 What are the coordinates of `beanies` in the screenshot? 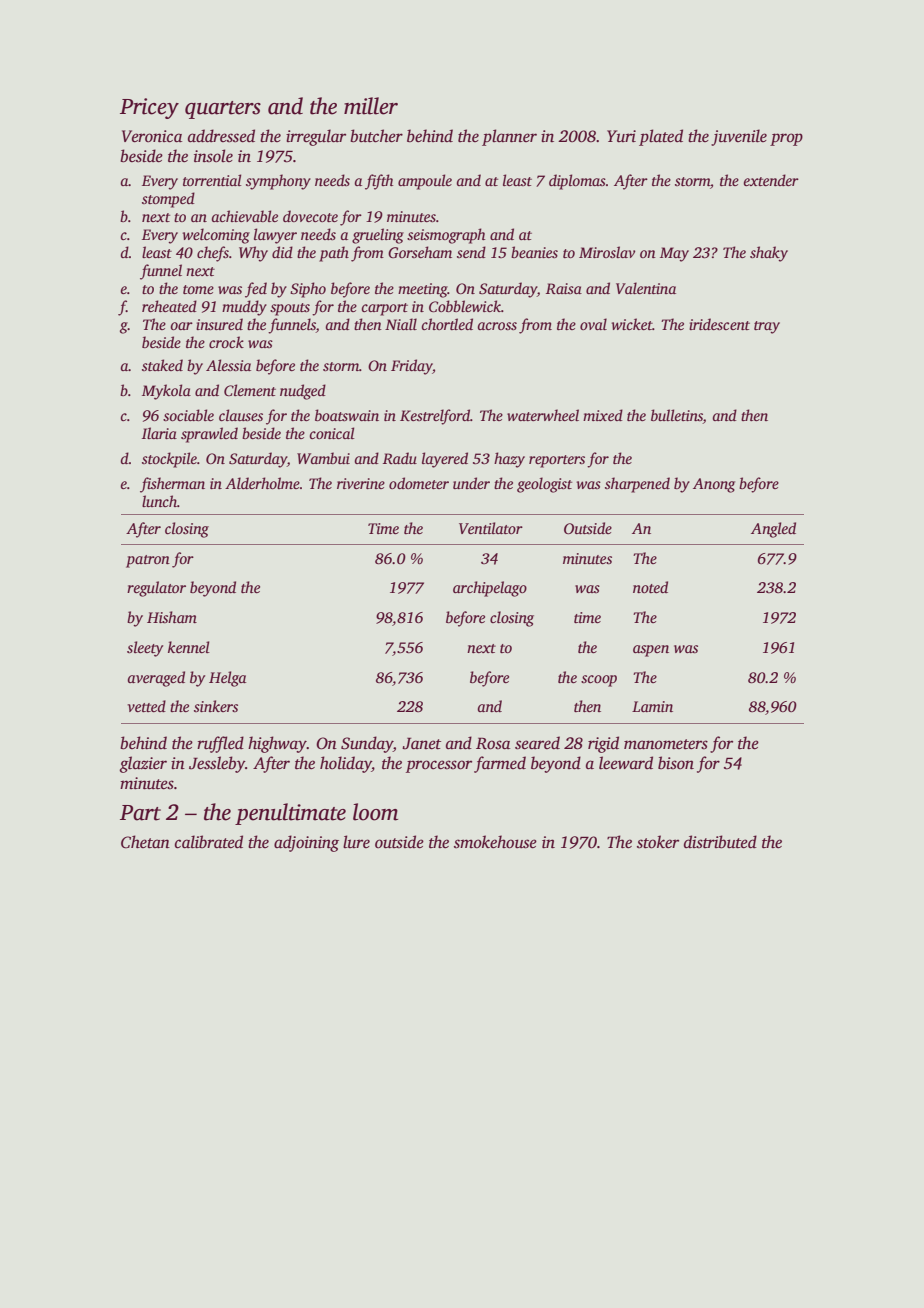 It's located at (534, 252).
